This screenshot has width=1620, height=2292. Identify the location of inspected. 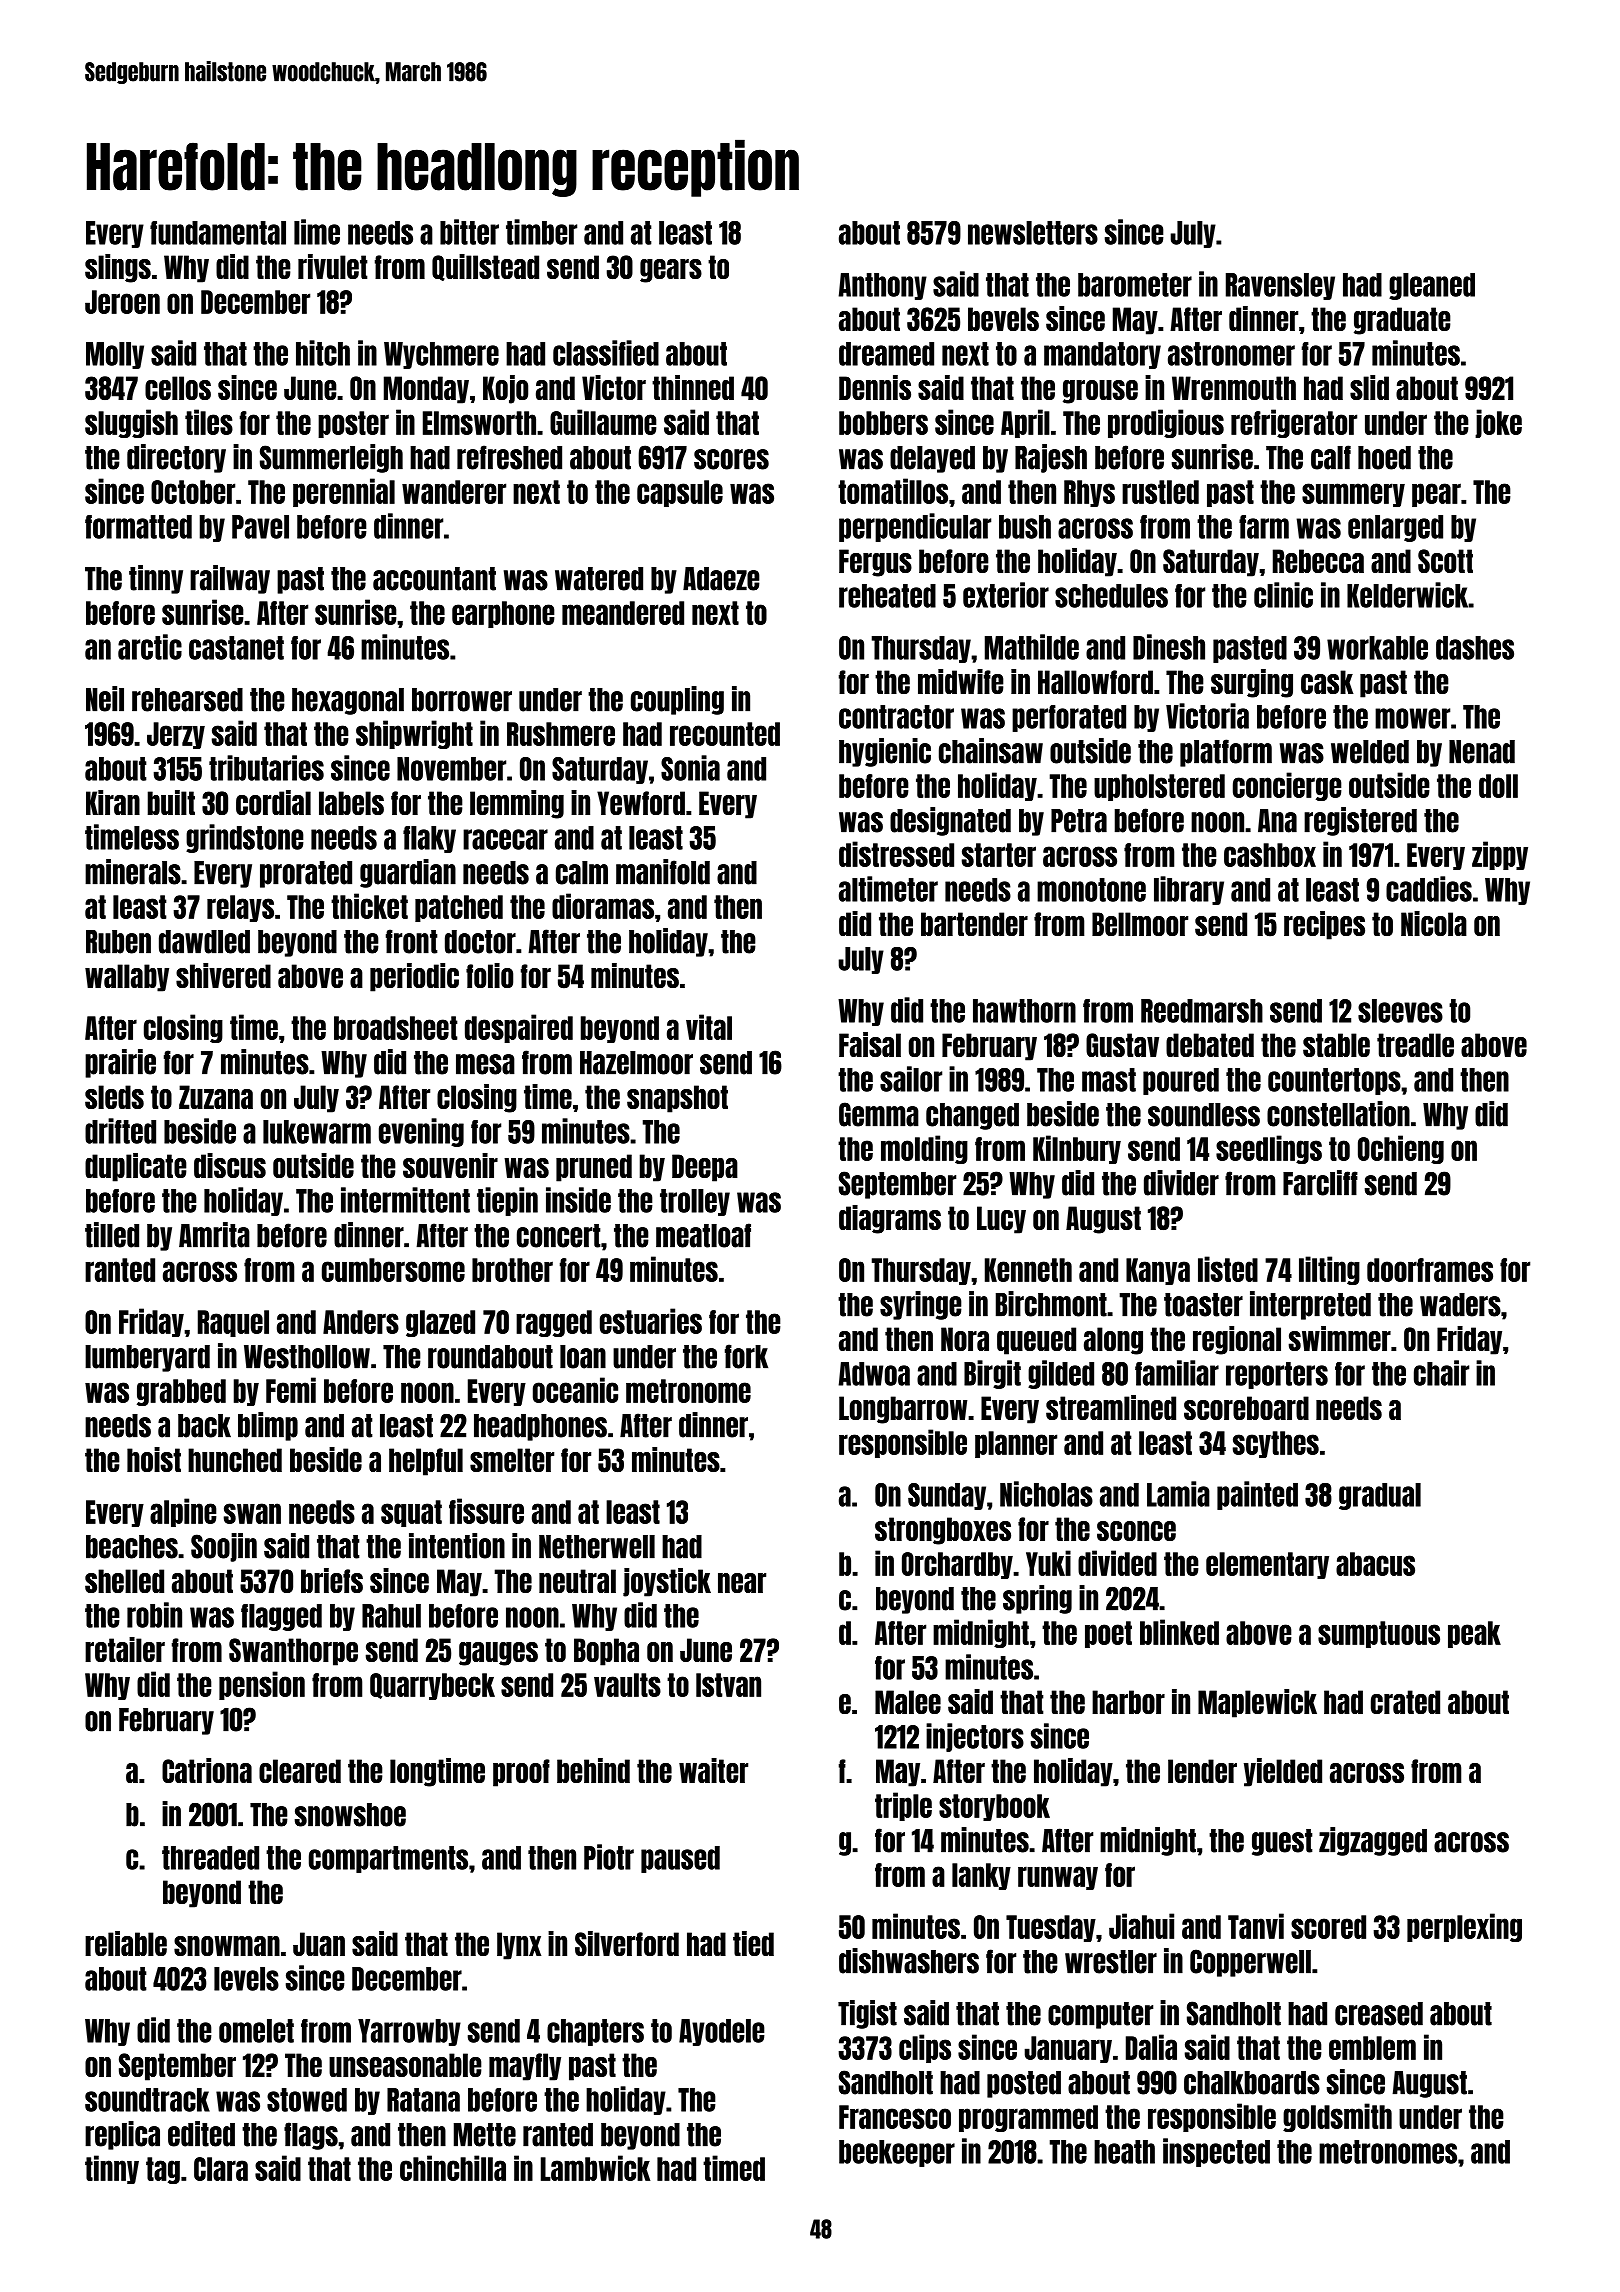
(1216, 2152).
